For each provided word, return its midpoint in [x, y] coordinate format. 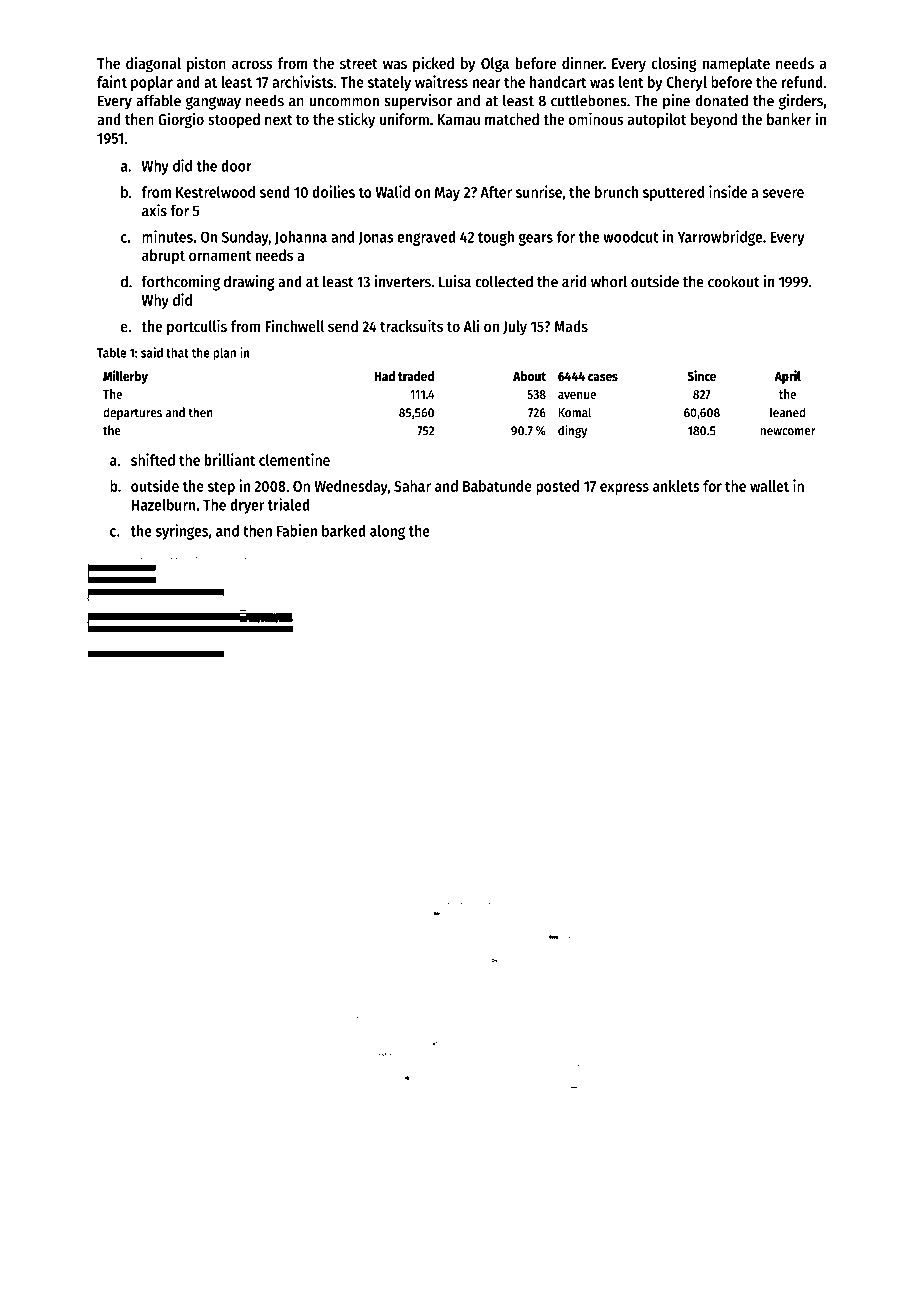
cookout [734, 281]
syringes [182, 532]
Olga [495, 65]
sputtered [673, 193]
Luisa [455, 281]
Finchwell [294, 325]
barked [344, 531]
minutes [167, 236]
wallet [769, 486]
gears [536, 239]
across [252, 64]
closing [674, 65]
